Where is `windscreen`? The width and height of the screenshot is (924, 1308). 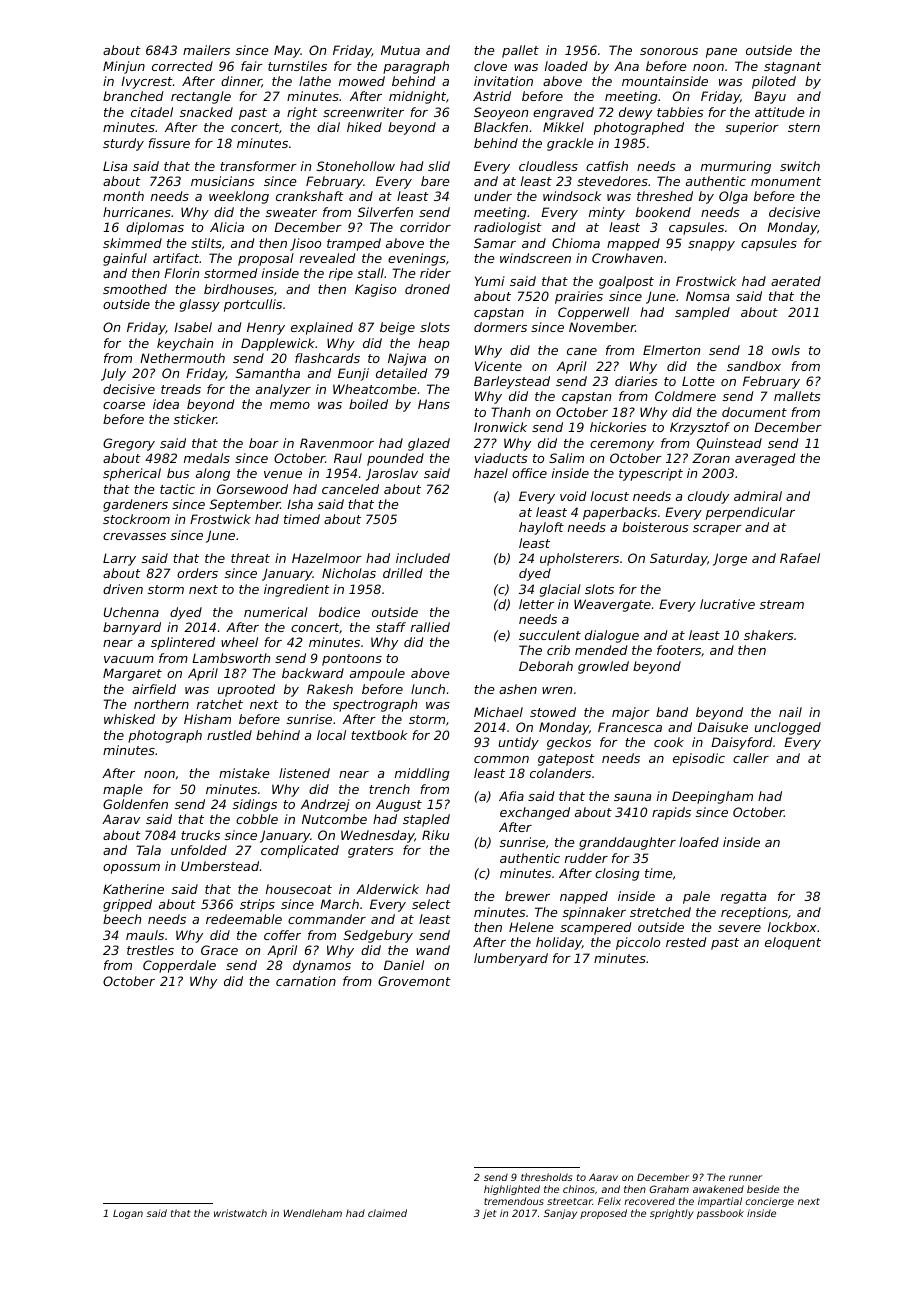
windscreen is located at coordinates (535, 258).
